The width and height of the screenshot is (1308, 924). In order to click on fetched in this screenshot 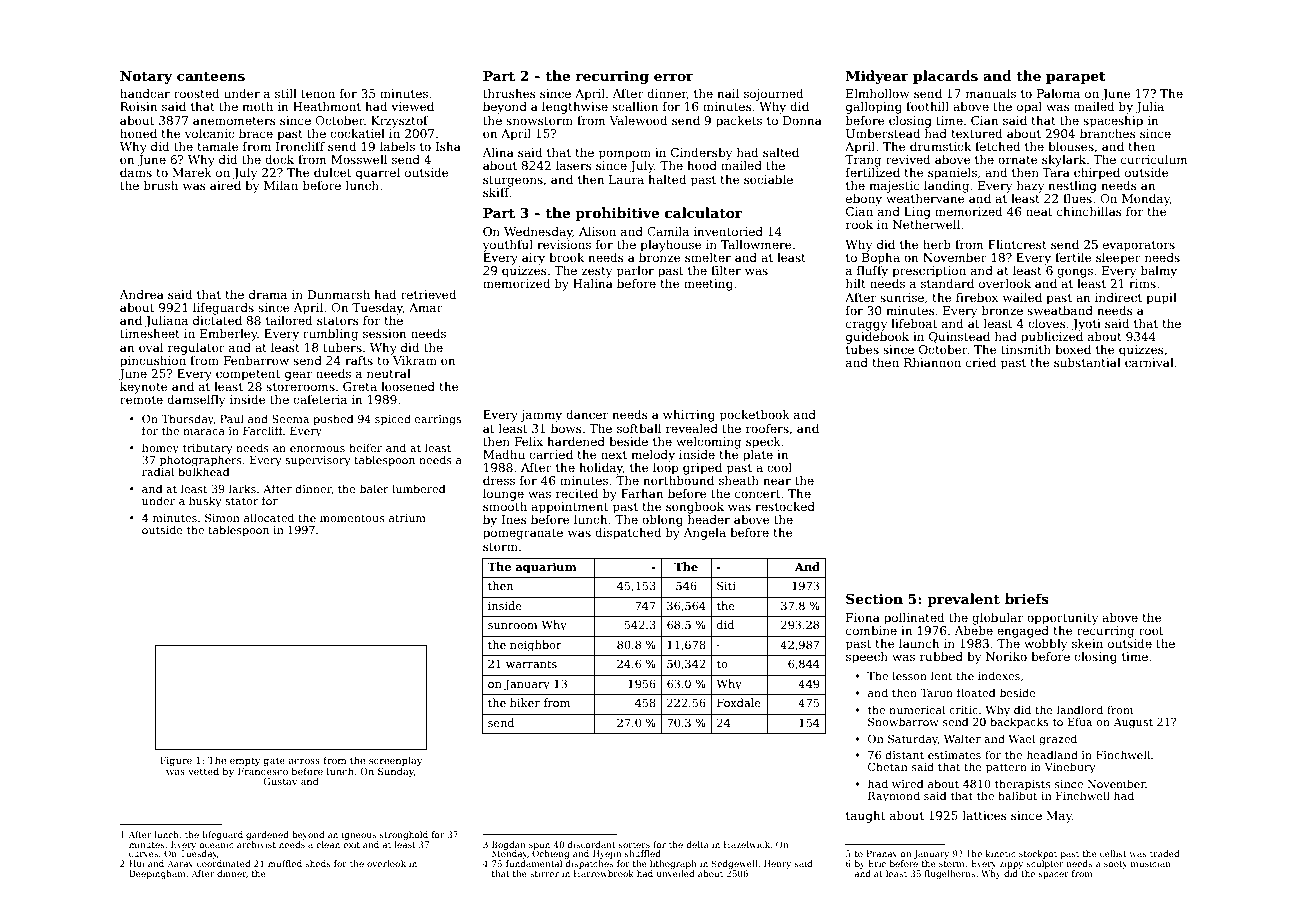, I will do `click(997, 146)`.
